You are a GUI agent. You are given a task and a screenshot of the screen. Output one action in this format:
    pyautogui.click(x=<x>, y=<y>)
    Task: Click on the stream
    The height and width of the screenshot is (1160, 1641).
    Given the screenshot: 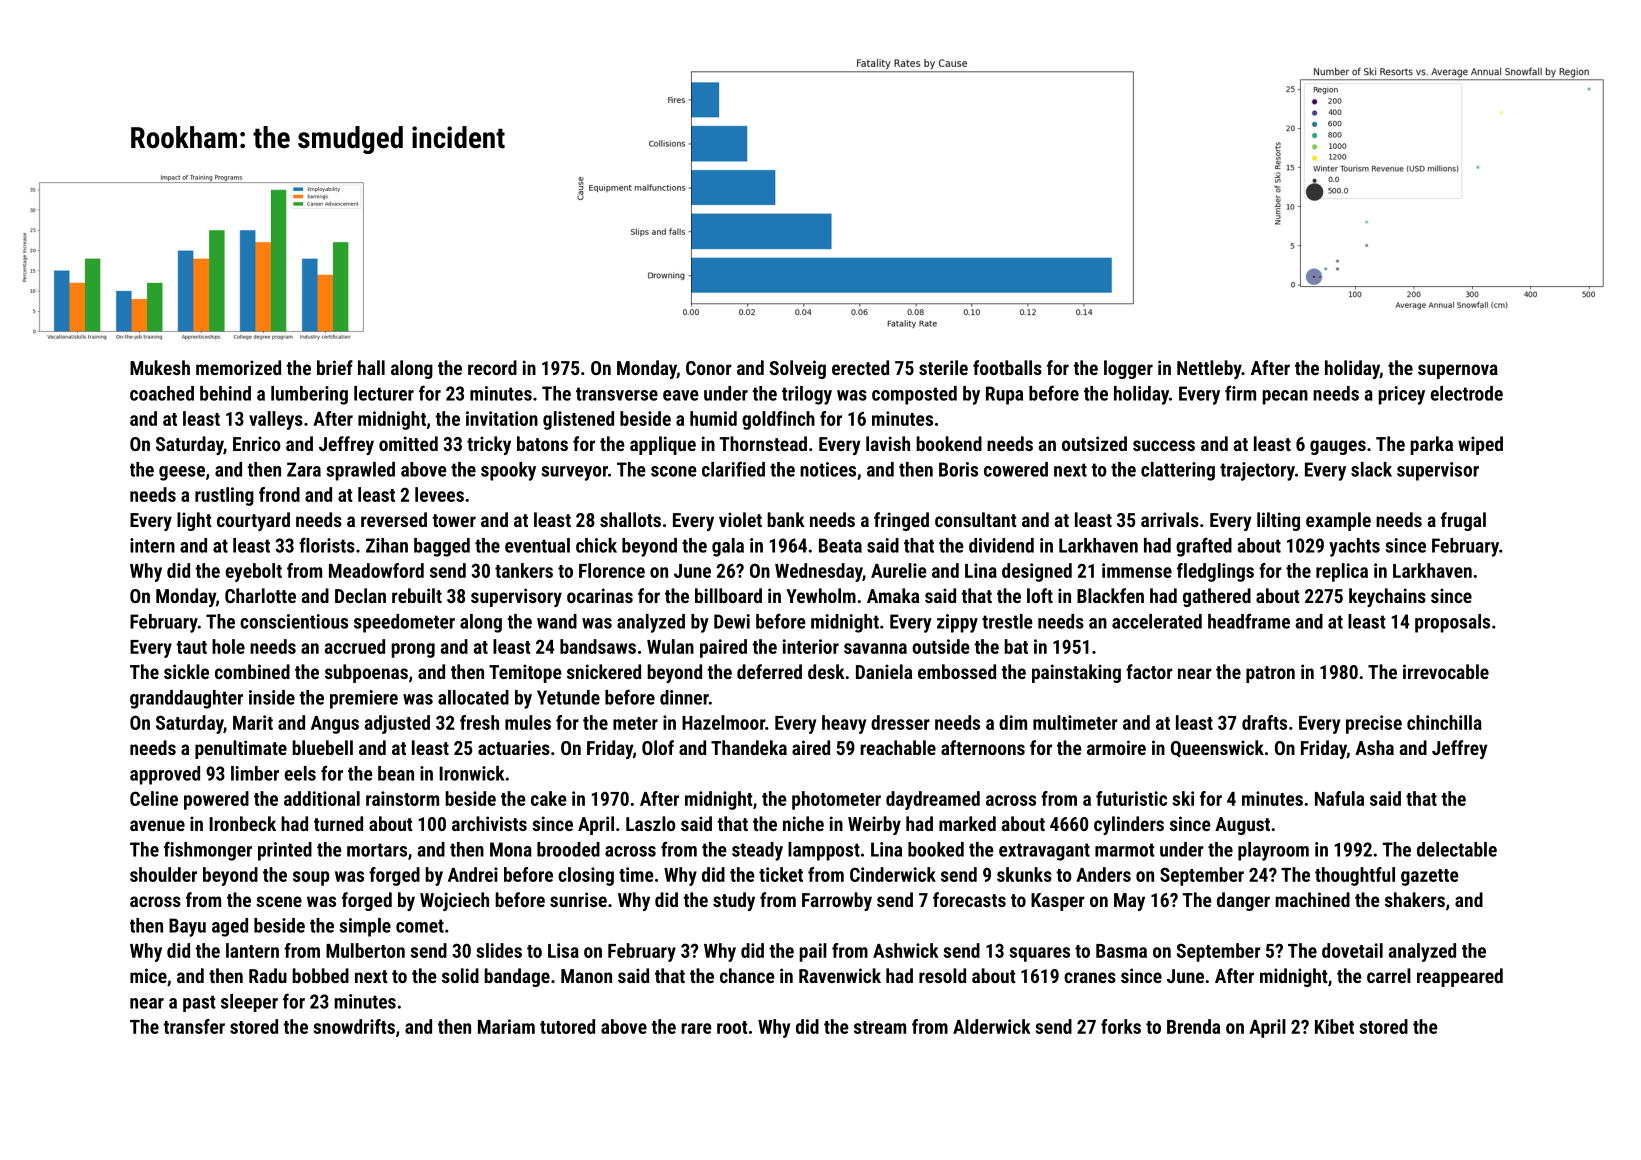 What is the action you would take?
    pyautogui.click(x=880, y=1027)
